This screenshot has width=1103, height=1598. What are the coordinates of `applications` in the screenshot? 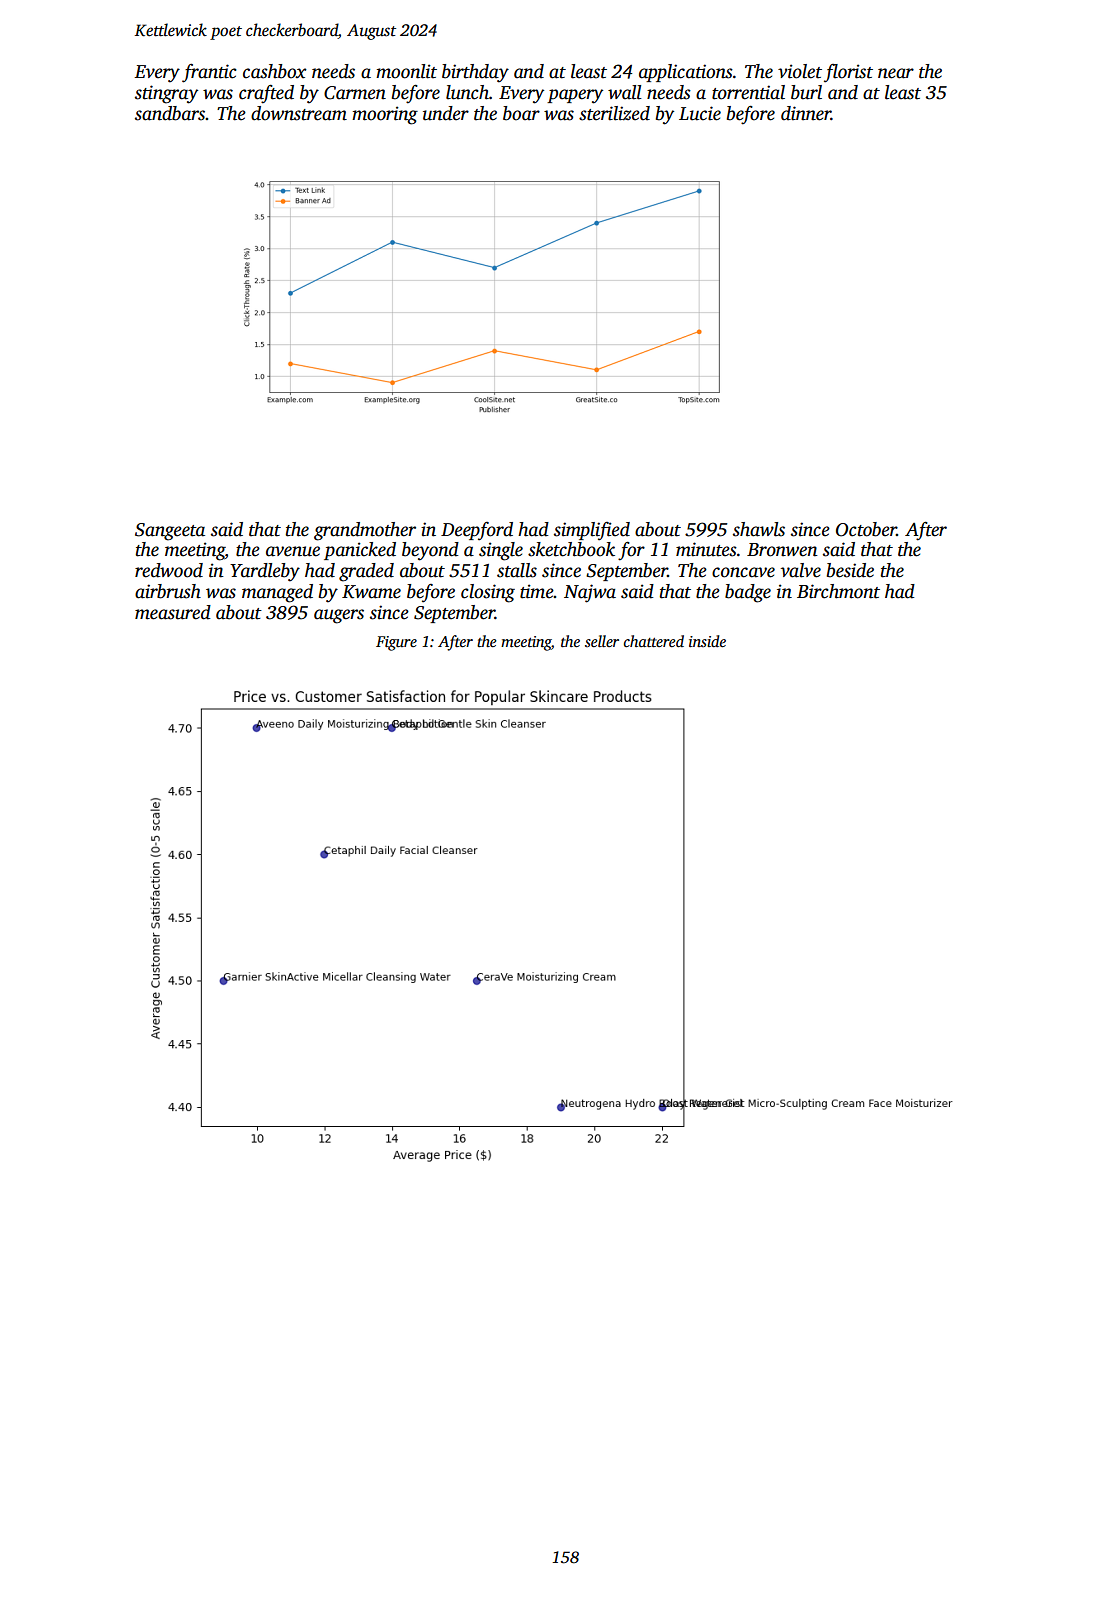 It's located at (686, 73).
